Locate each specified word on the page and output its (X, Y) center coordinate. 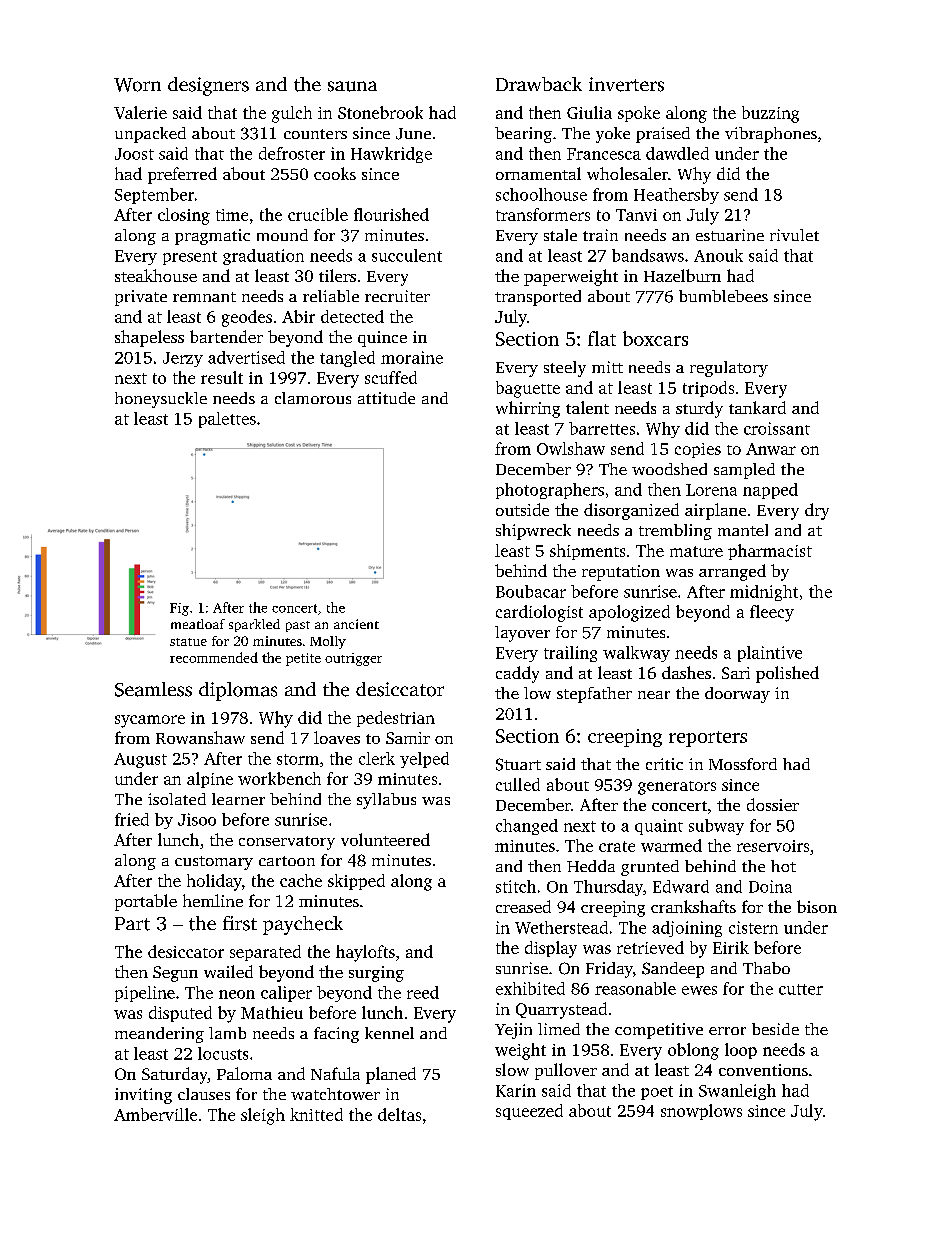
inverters (626, 84)
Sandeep (673, 970)
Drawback (539, 84)
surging (376, 974)
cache (301, 880)
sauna (352, 86)
